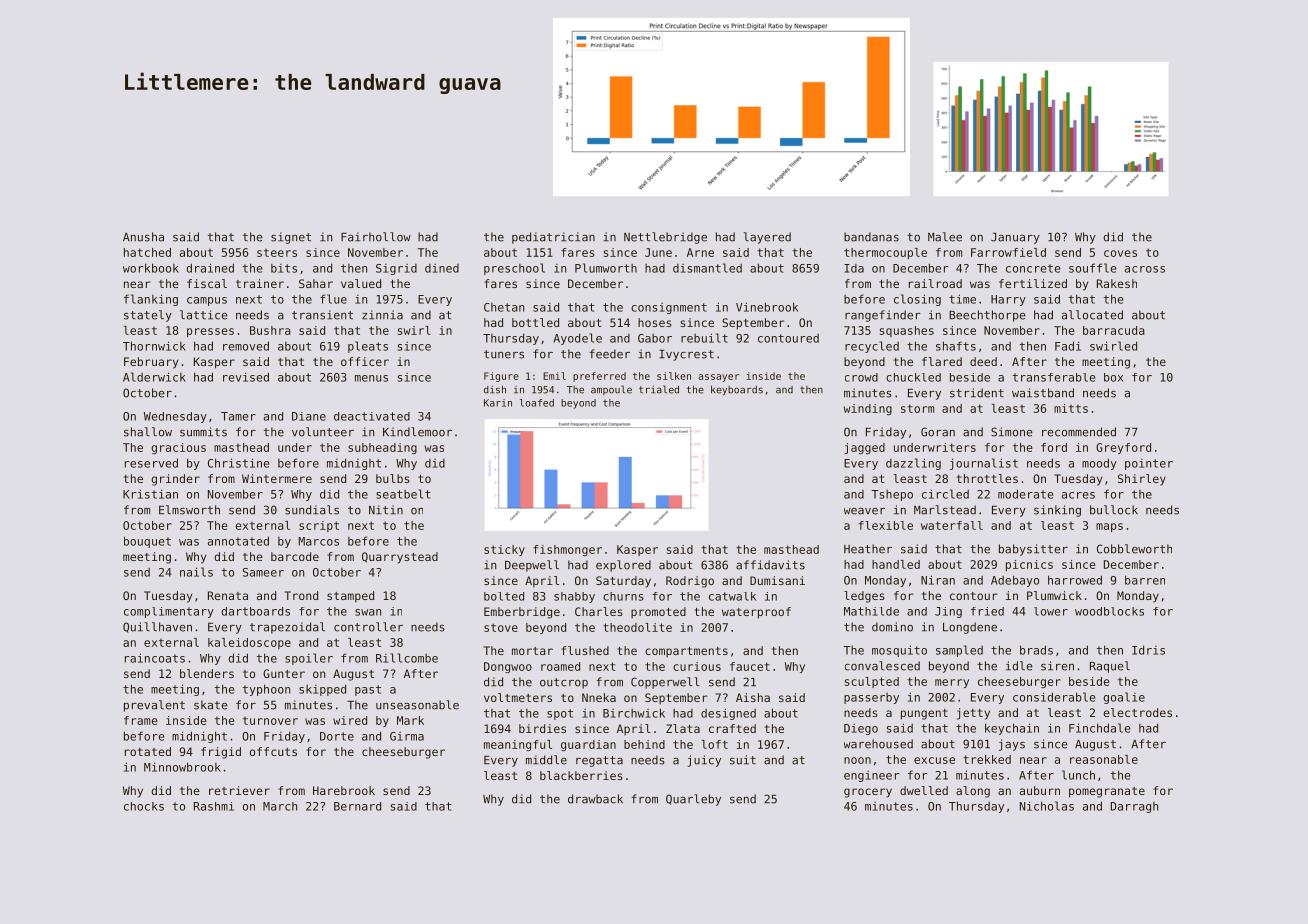  Describe the element at coordinates (567, 550) in the document. I see `fishmonger` at that location.
